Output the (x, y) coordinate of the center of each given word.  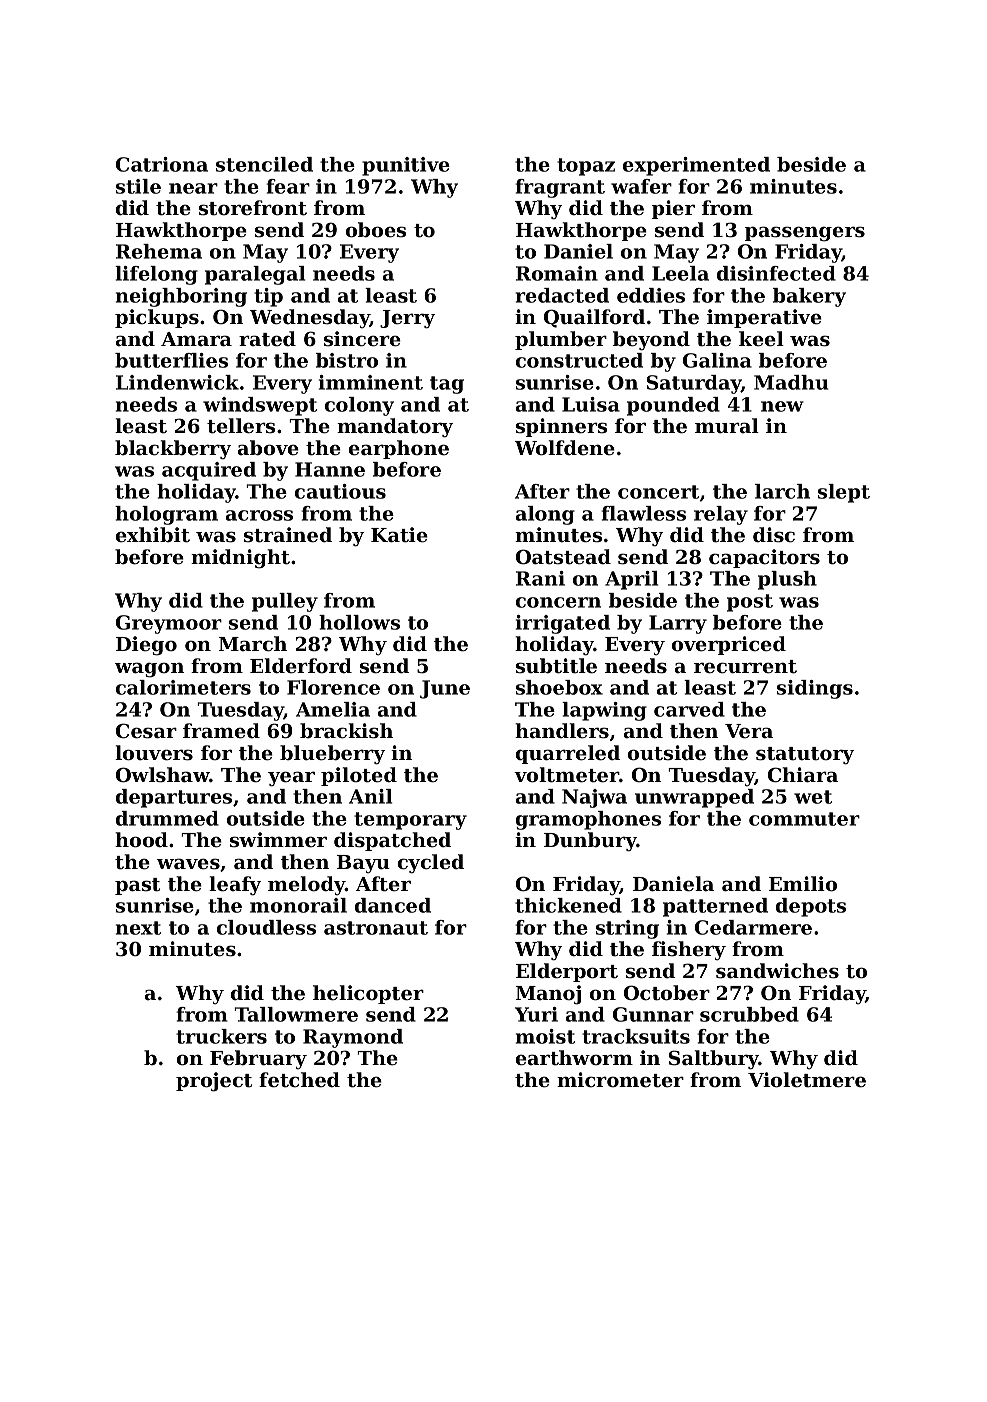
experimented (696, 166)
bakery (809, 297)
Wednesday (310, 319)
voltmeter (566, 775)
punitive (406, 166)
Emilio (803, 884)
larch (782, 491)
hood (141, 840)
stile (138, 186)
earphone (399, 449)
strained (288, 535)
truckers (221, 1036)
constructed (579, 360)
